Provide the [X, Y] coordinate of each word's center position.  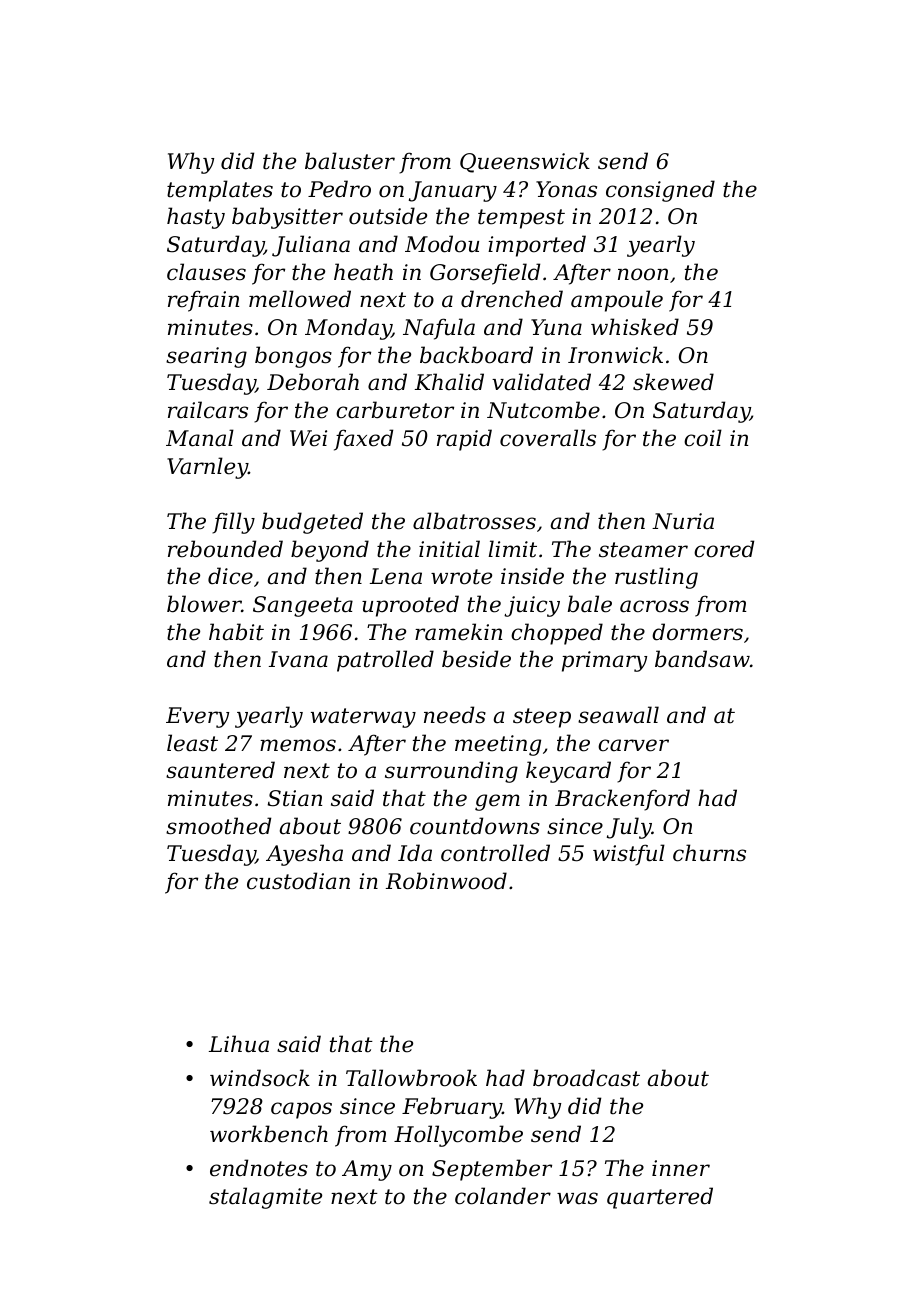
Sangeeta [303, 606]
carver [633, 745]
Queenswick [525, 162]
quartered [660, 1198]
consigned [660, 191]
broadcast [586, 1078]
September [492, 1170]
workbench [269, 1134]
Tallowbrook [411, 1078]
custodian [298, 881]
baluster [350, 161]
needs [455, 715]
